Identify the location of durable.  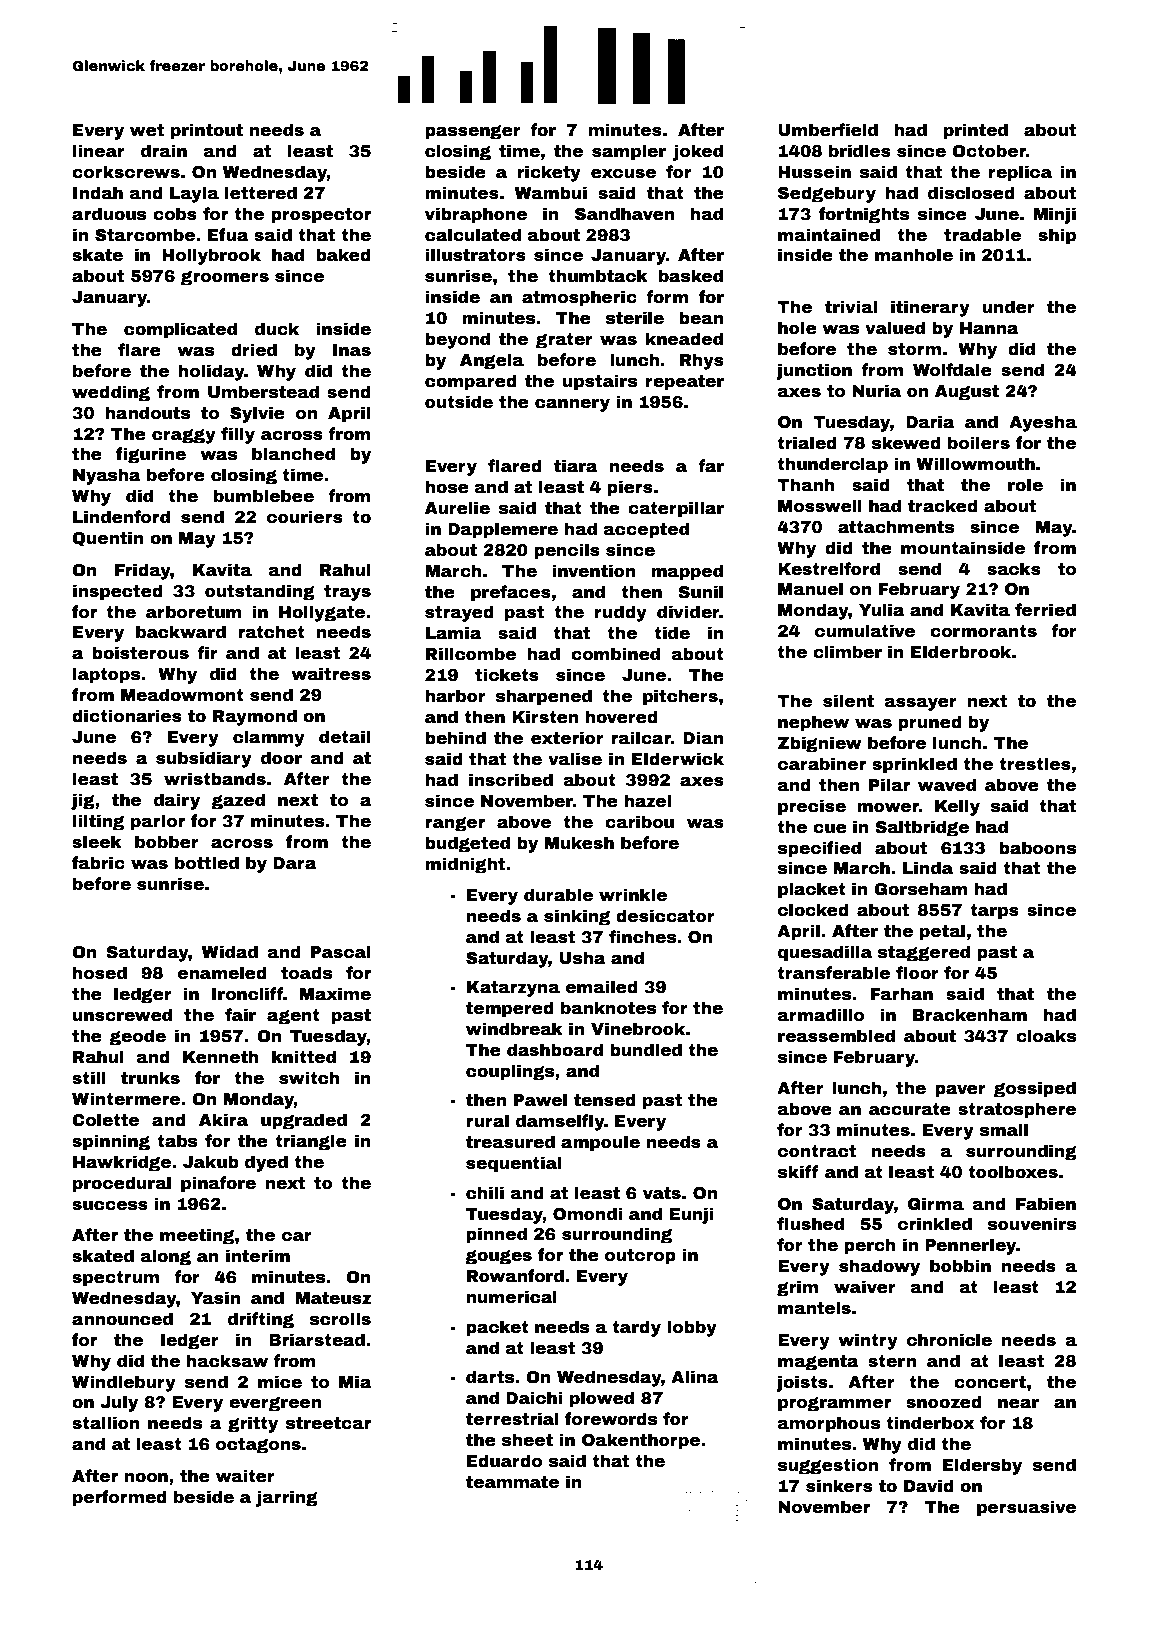
(558, 895).
